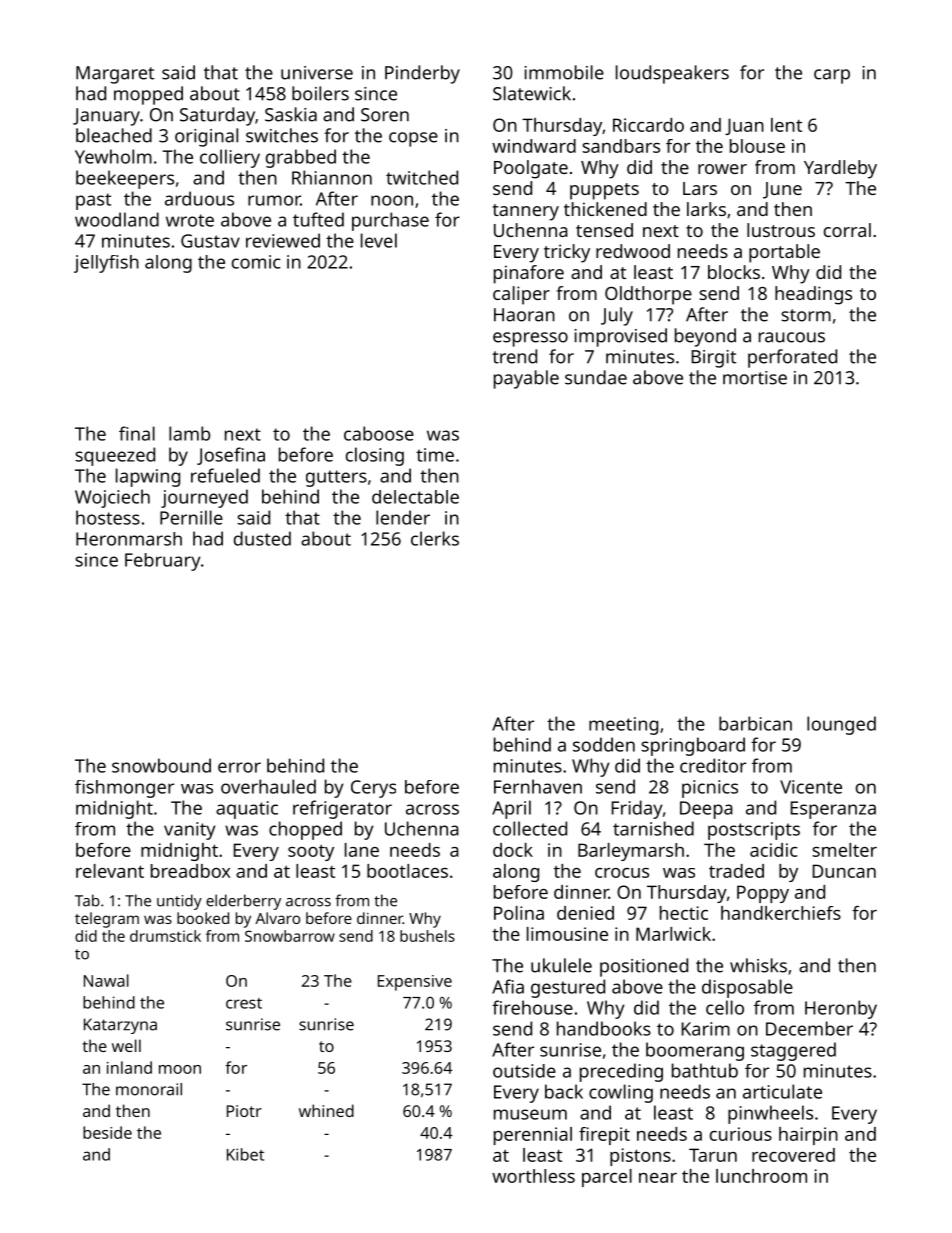  I want to click on mortise, so click(755, 378).
